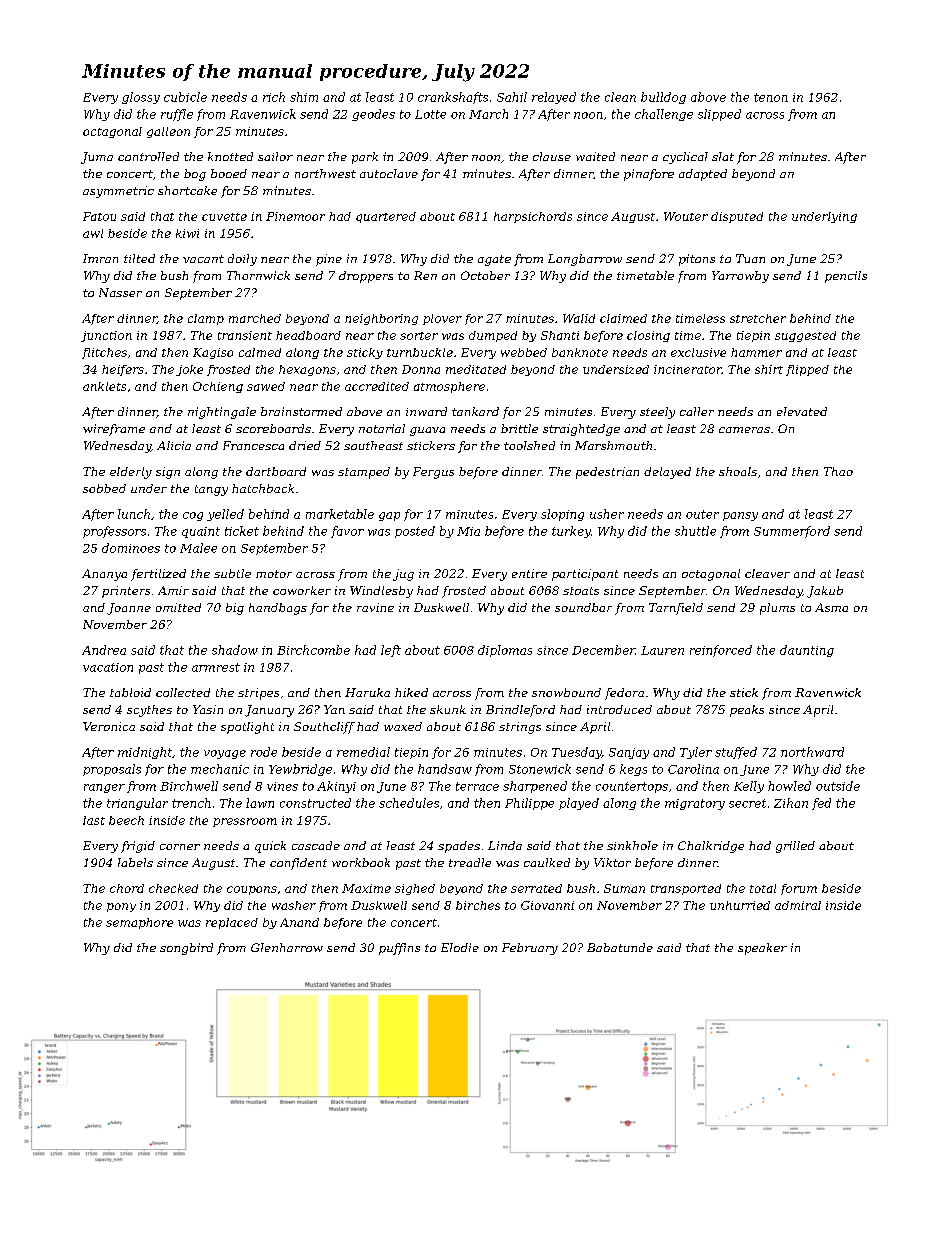 The image size is (952, 1233). Describe the element at coordinates (118, 192) in the screenshot. I see `asymmetric` at that location.
